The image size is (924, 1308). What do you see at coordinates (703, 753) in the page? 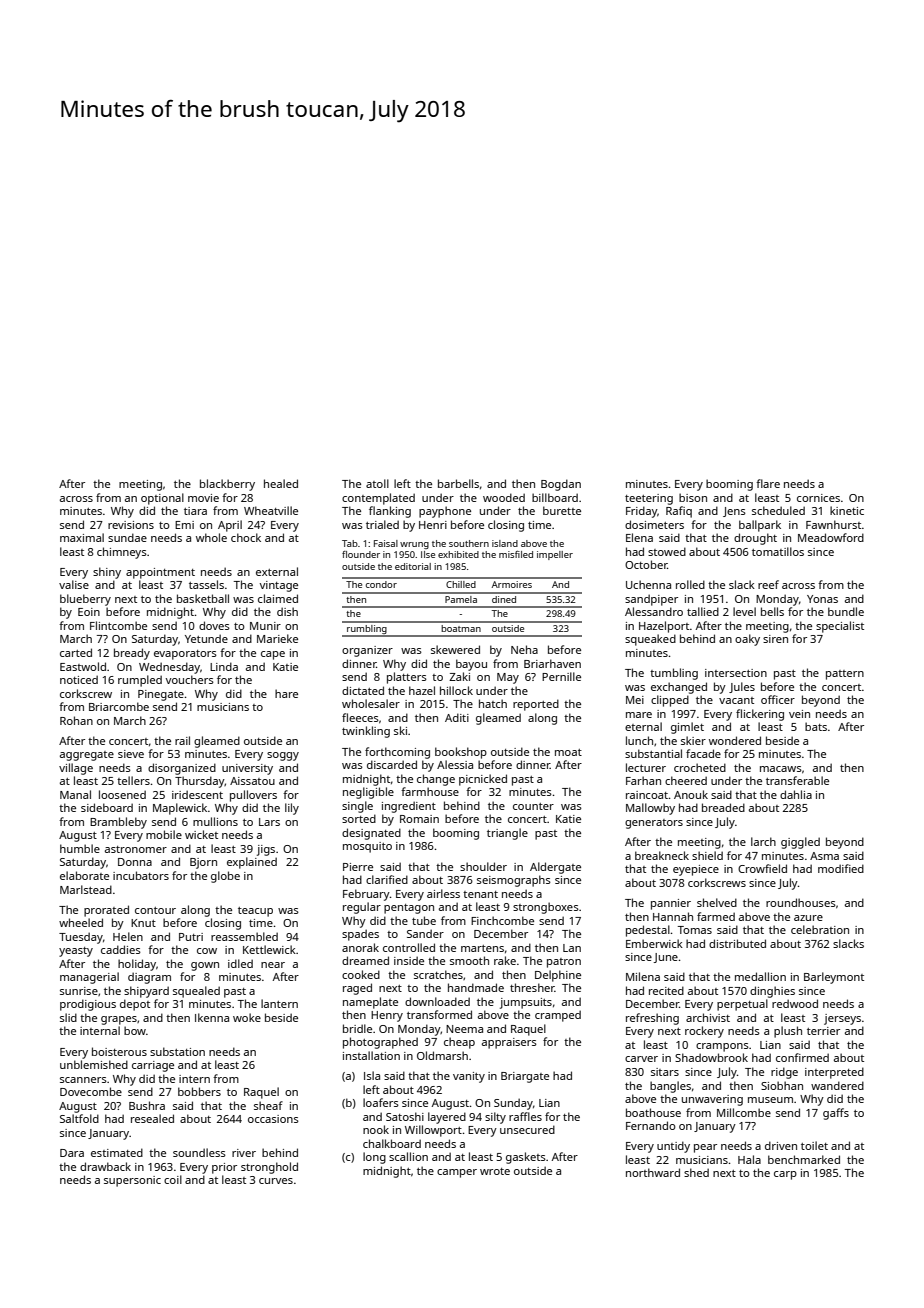
I see `facade` at bounding box center [703, 753].
